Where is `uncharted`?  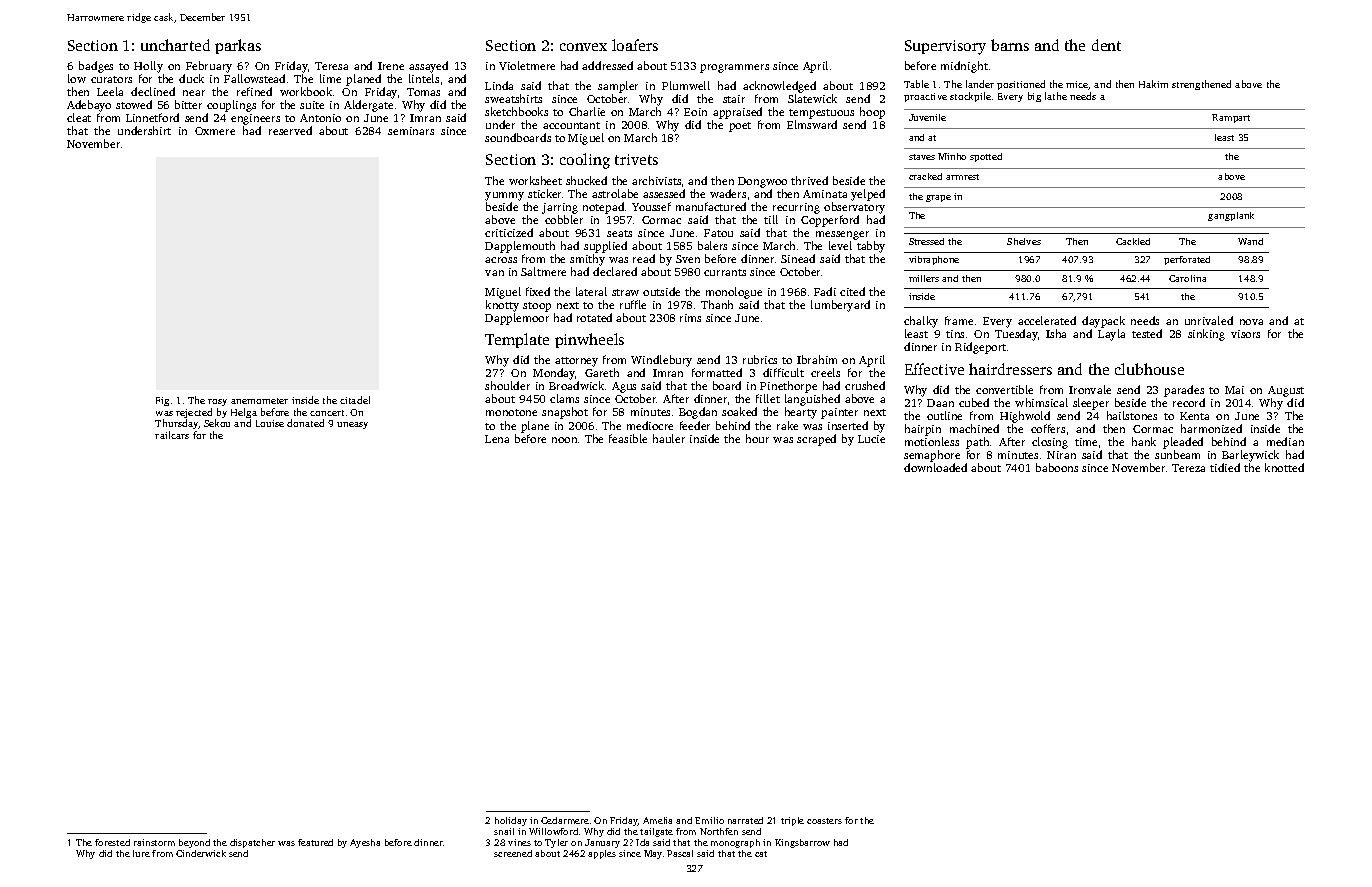
uncharted is located at coordinates (175, 45).
